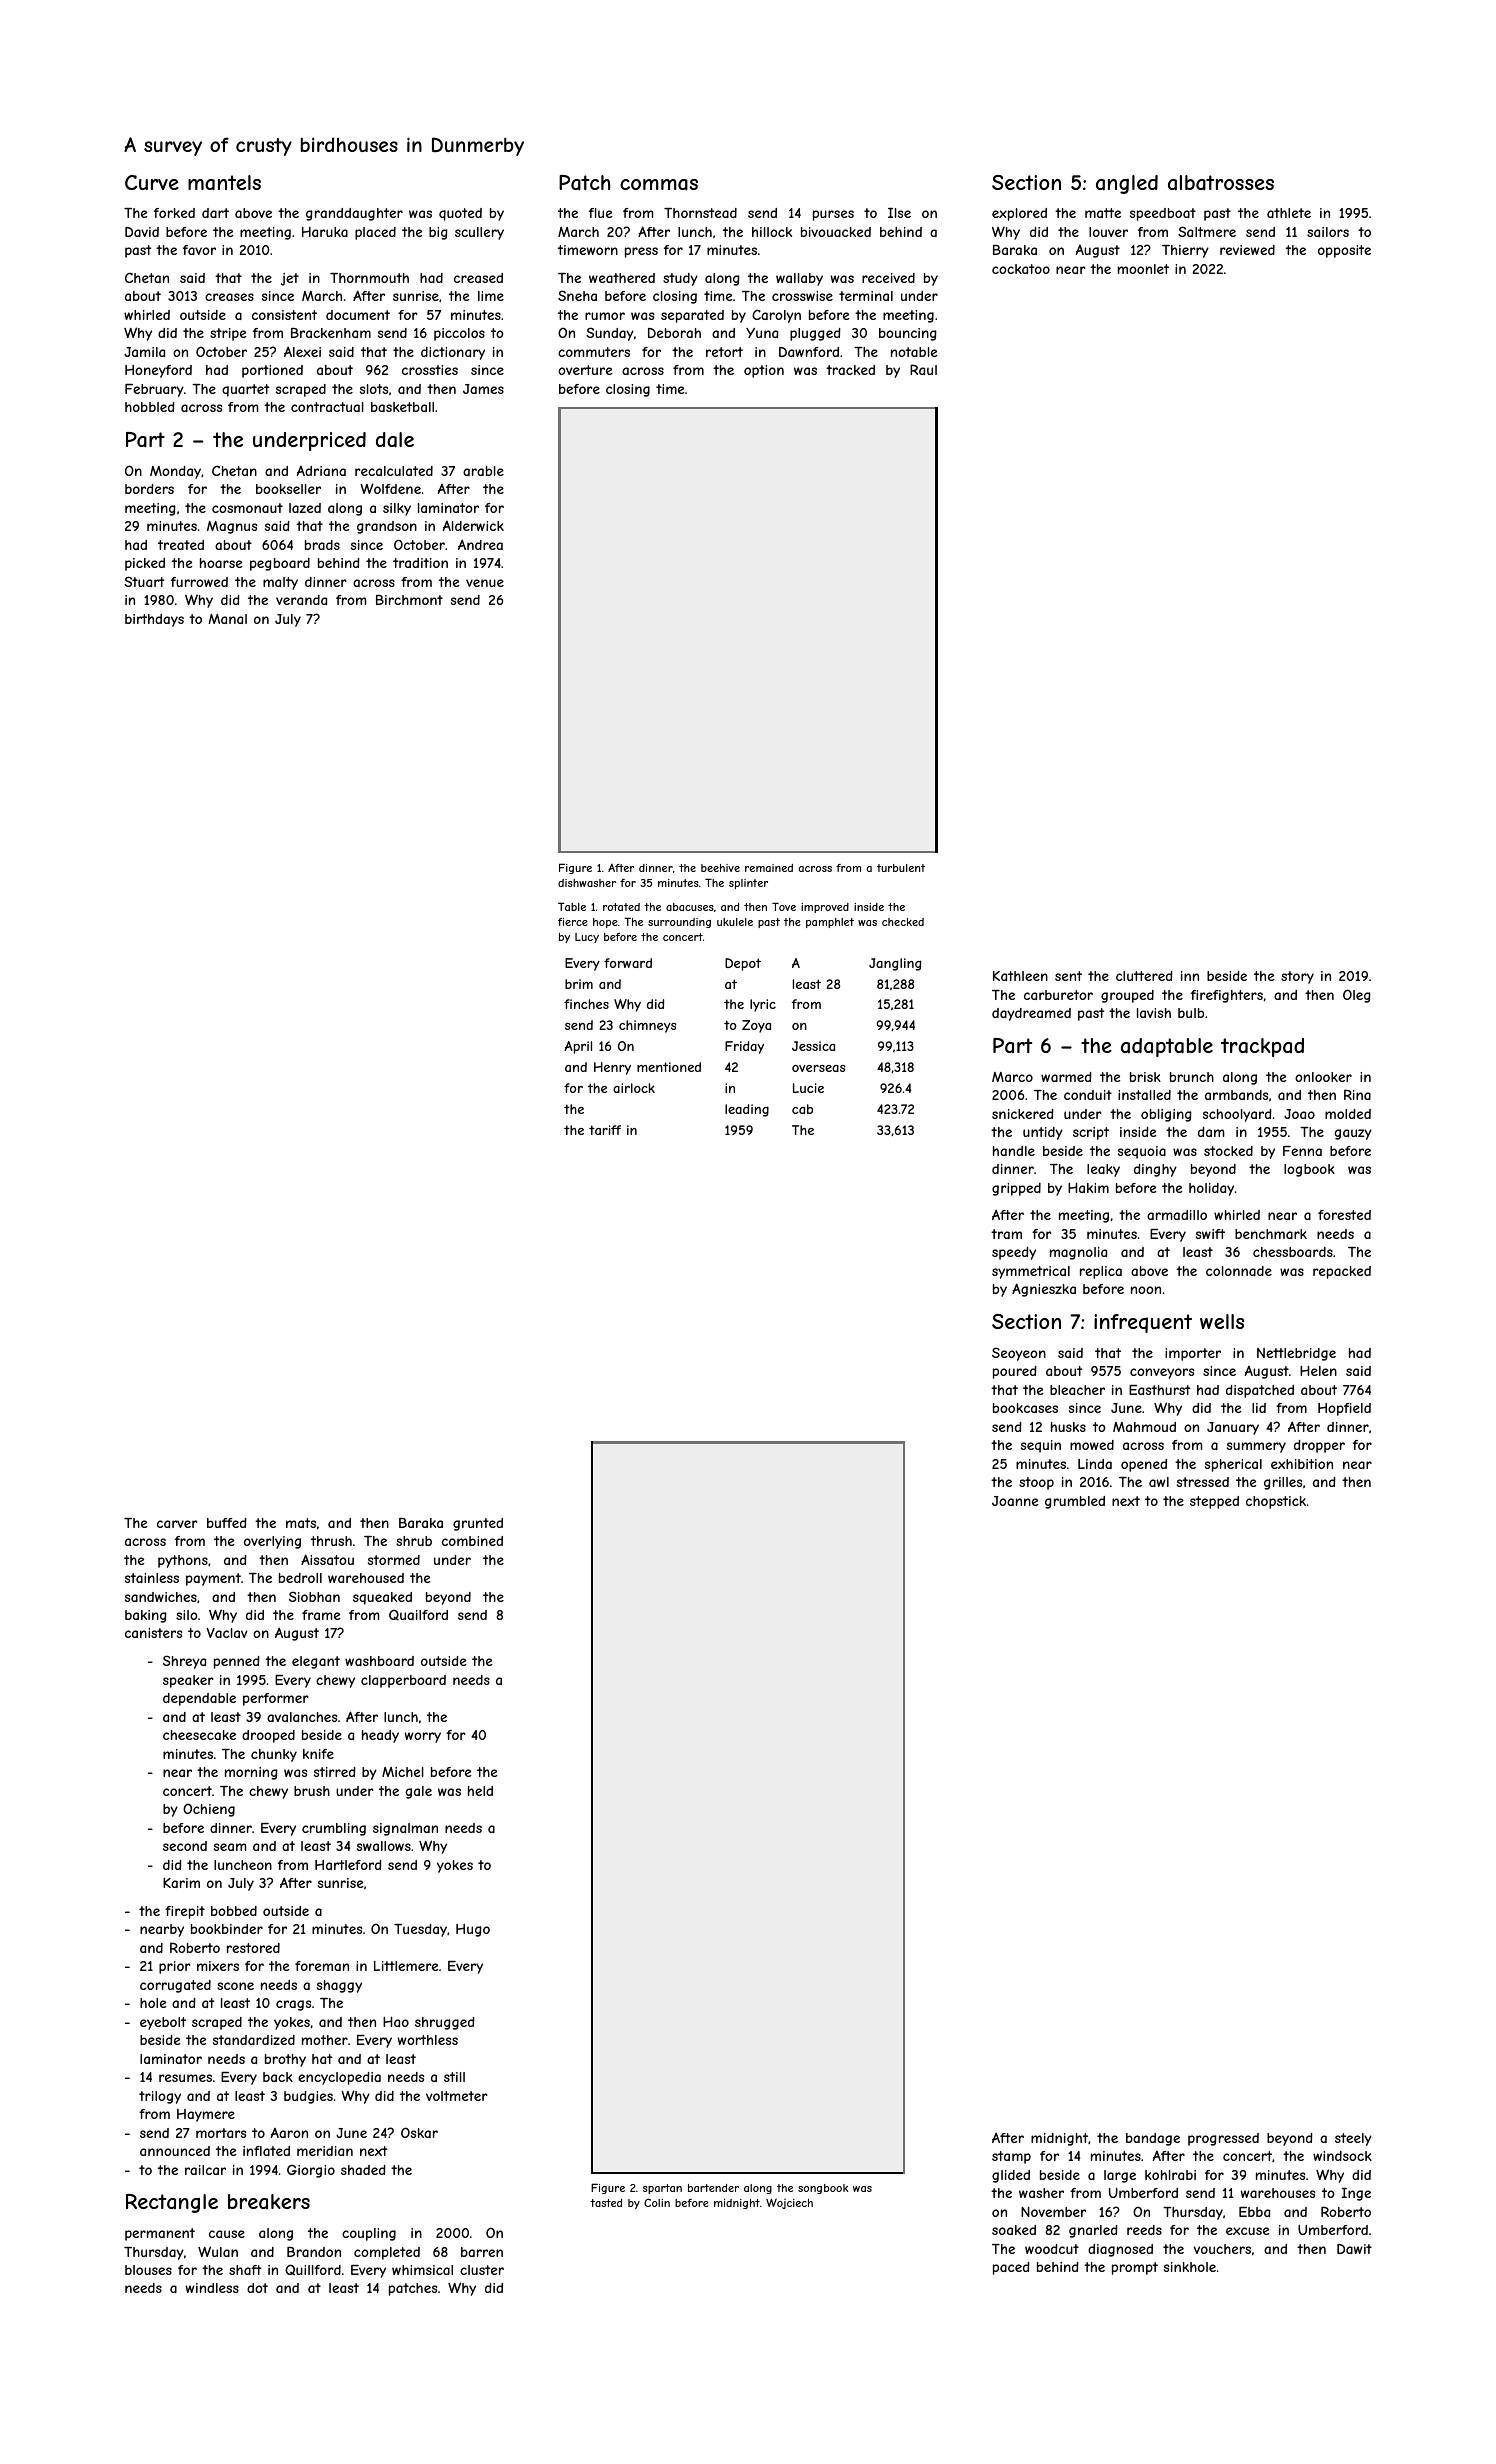 Image resolution: width=1496 pixels, height=2464 pixels. I want to click on chopstick, so click(1276, 1502).
